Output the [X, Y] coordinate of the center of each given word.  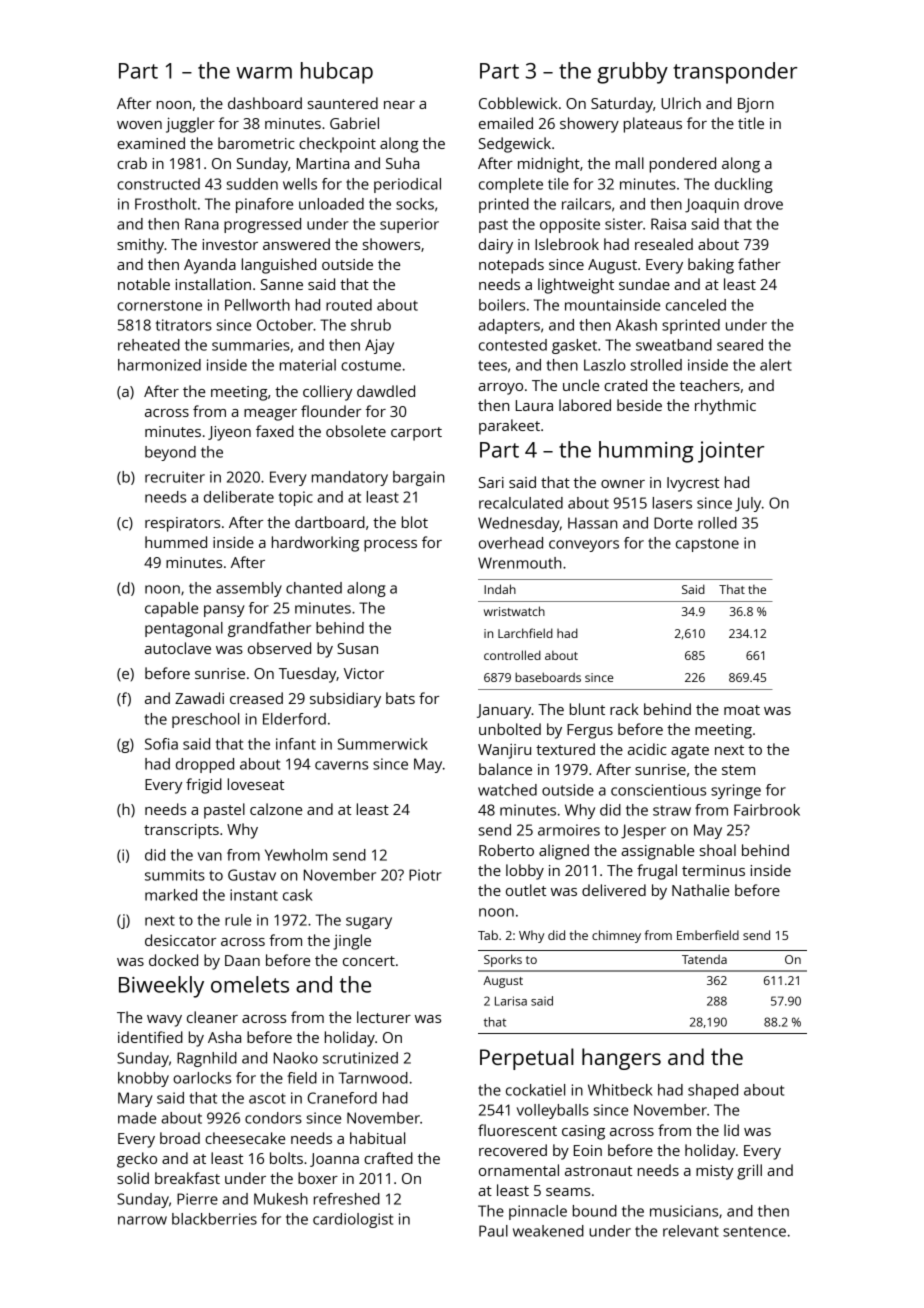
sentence [754, 1231]
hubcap [337, 73]
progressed [262, 225]
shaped [713, 1091]
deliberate [239, 497]
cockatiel [535, 1090]
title [751, 123]
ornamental [519, 1170]
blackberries [214, 1219]
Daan [242, 960]
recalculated [521, 503]
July [748, 504]
